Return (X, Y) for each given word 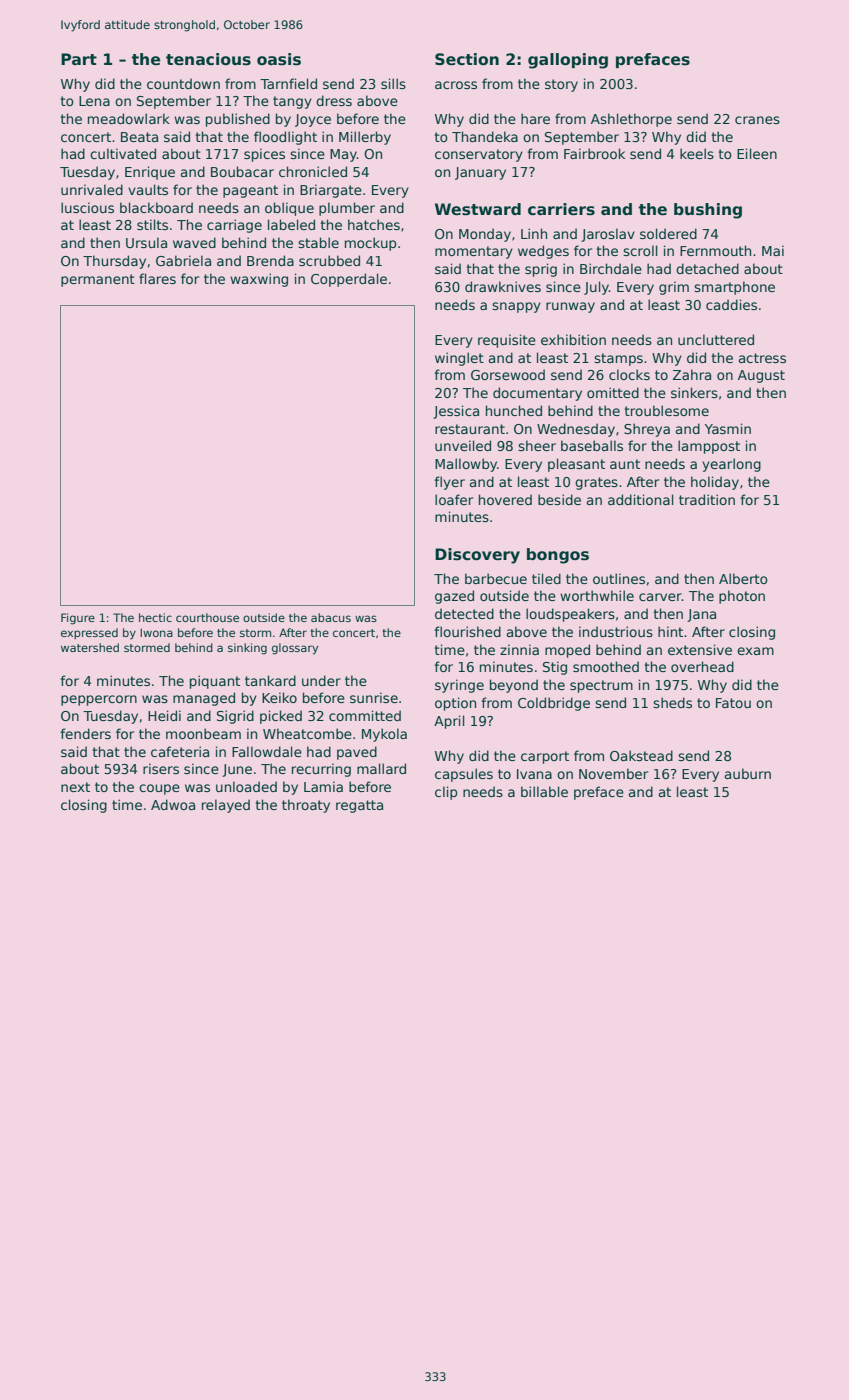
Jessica (456, 412)
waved (194, 242)
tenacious (208, 59)
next (75, 787)
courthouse (207, 617)
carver (660, 597)
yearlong (731, 465)
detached (707, 268)
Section (467, 59)
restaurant (470, 429)
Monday (485, 235)
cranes (757, 120)
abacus (331, 617)
